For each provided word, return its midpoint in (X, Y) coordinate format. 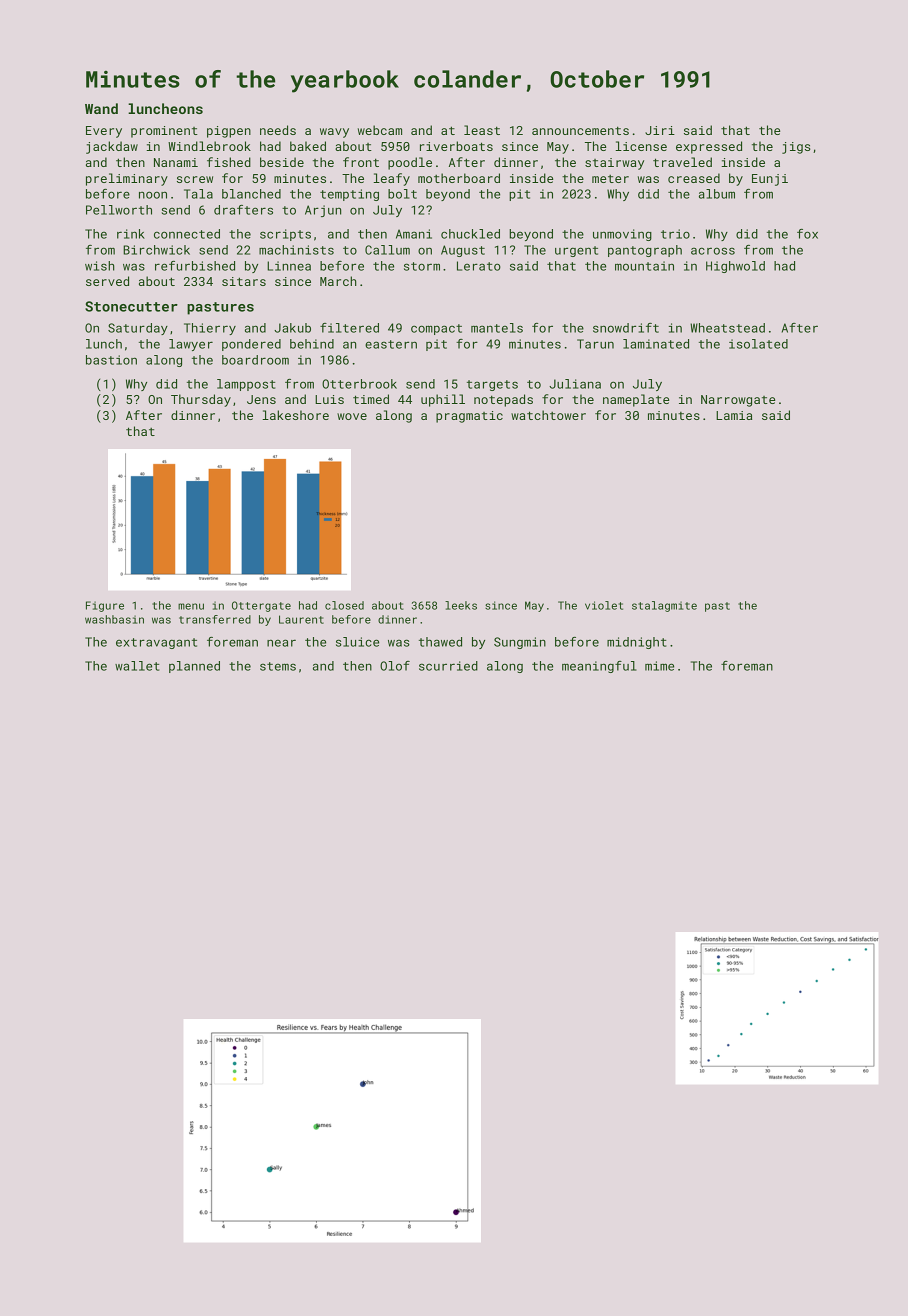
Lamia (734, 415)
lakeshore (295, 415)
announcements (580, 130)
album (717, 194)
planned (194, 667)
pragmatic (469, 417)
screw (195, 179)
